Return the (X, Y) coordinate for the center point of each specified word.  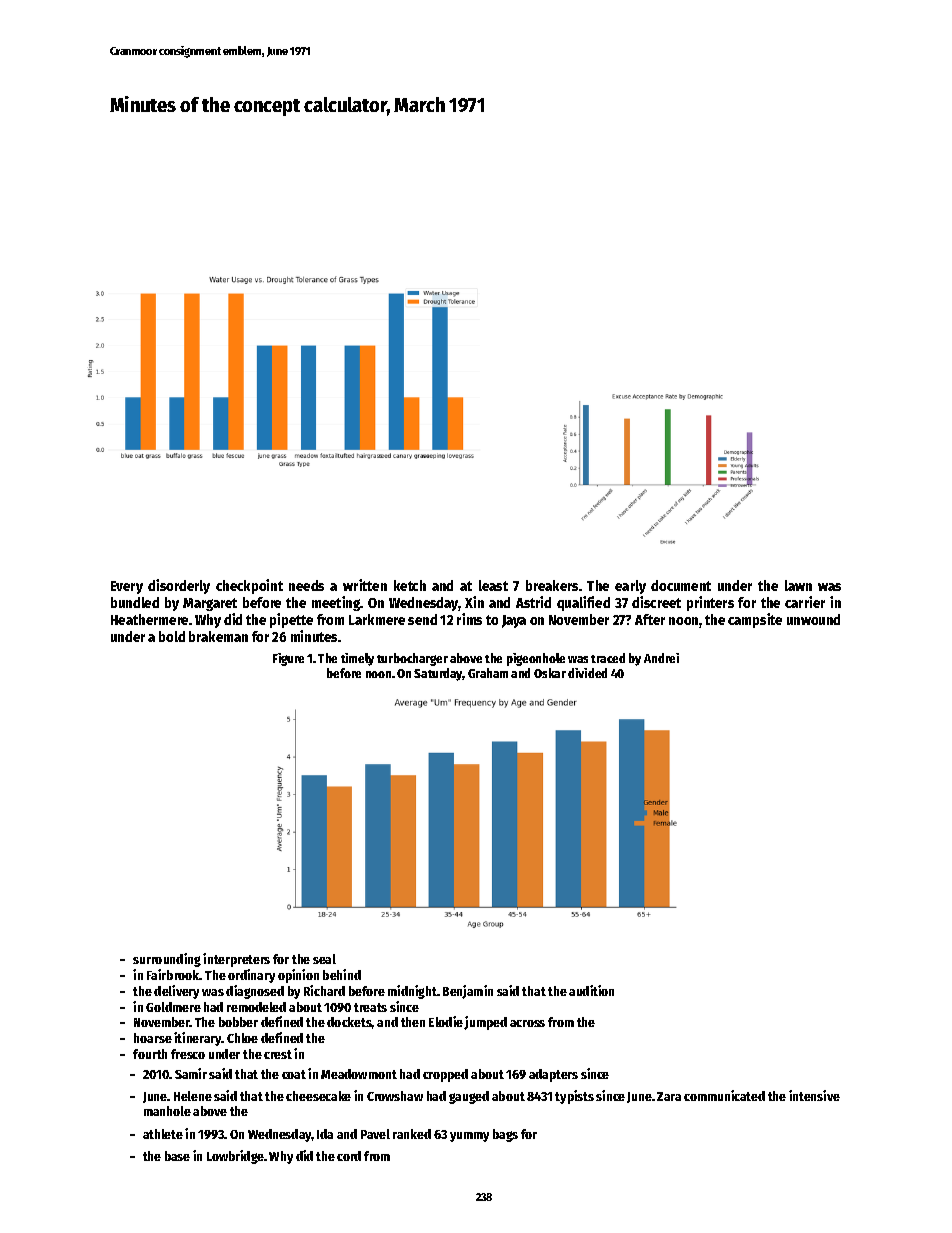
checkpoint (249, 586)
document (681, 585)
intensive (814, 1095)
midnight (412, 992)
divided (587, 673)
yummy (469, 1137)
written (365, 585)
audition (591, 990)
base (177, 1156)
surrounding (167, 960)
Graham (488, 673)
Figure (288, 659)
